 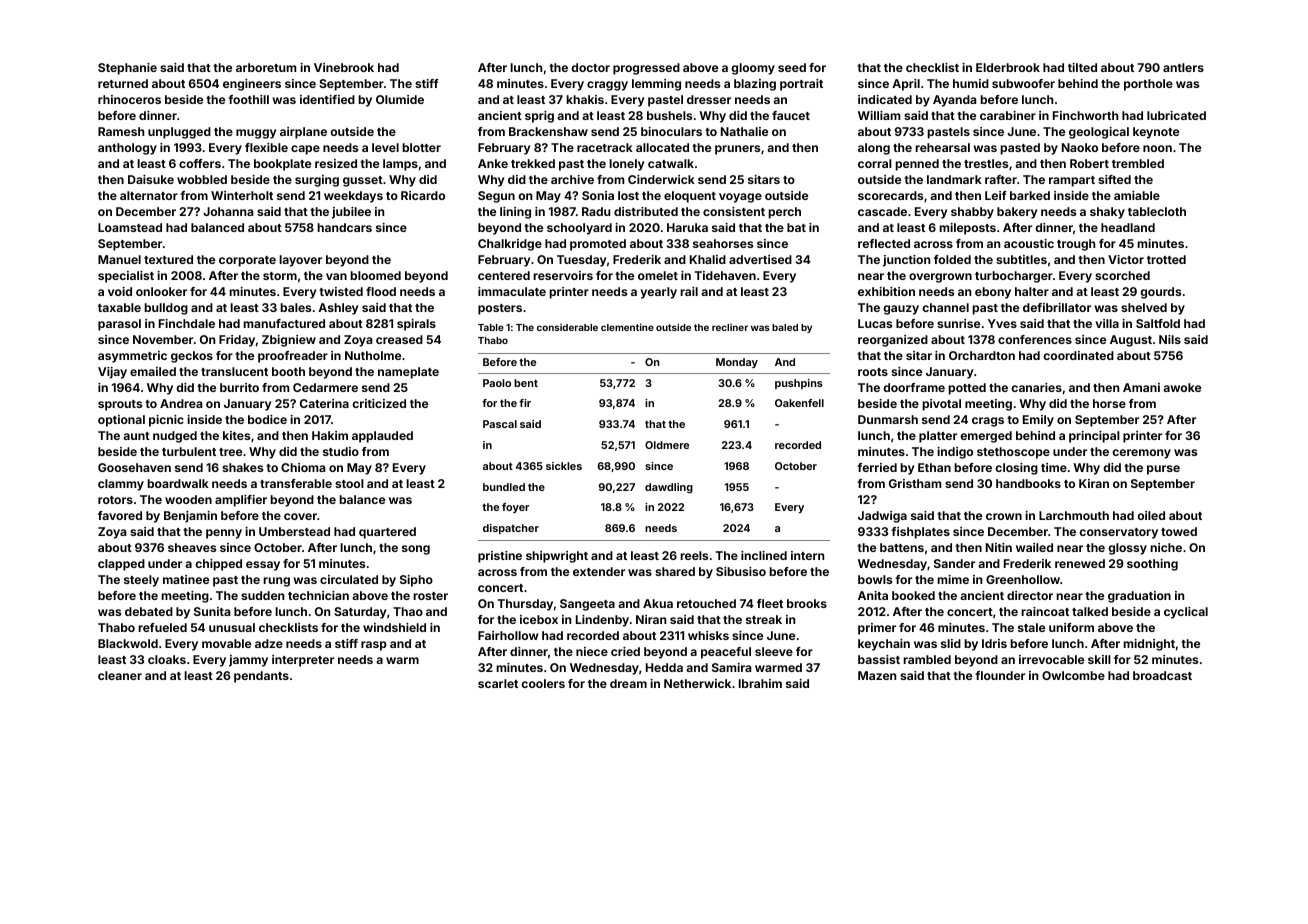 What do you see at coordinates (228, 211) in the page?
I see `Johanna` at bounding box center [228, 211].
